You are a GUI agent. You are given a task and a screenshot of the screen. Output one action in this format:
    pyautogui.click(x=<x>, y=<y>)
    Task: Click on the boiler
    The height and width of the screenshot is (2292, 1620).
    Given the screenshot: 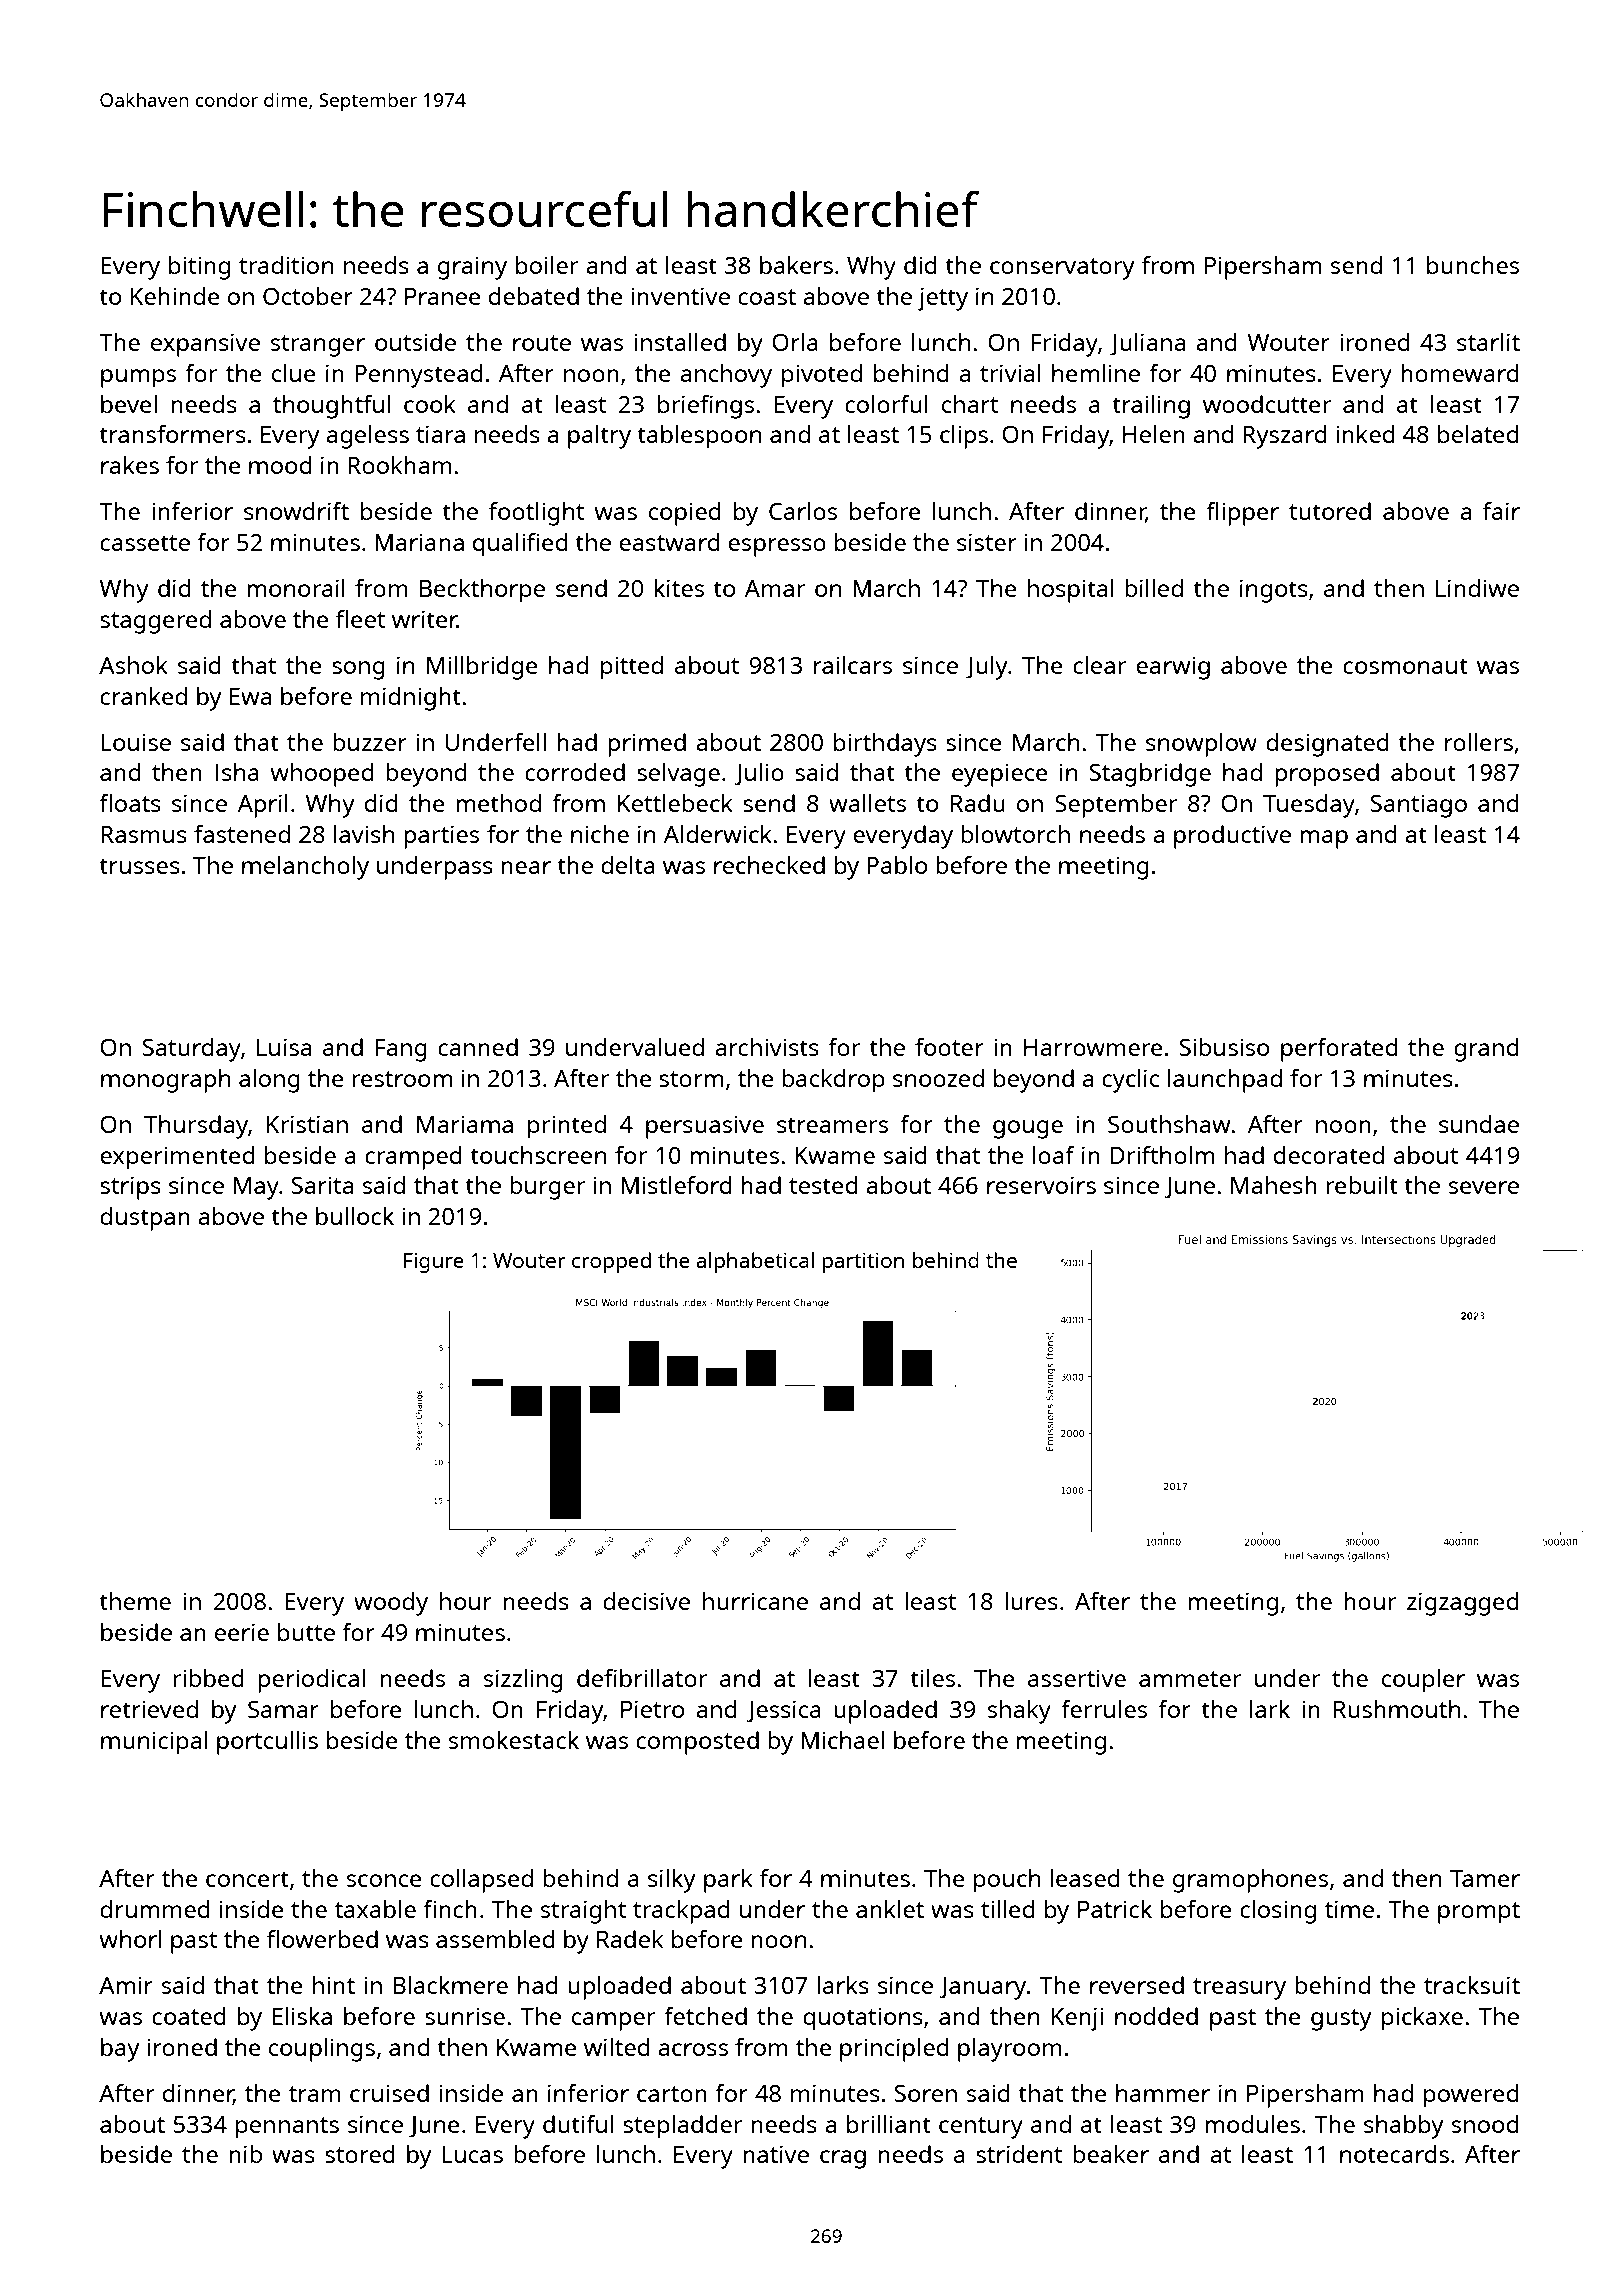 What is the action you would take?
    pyautogui.click(x=547, y=265)
